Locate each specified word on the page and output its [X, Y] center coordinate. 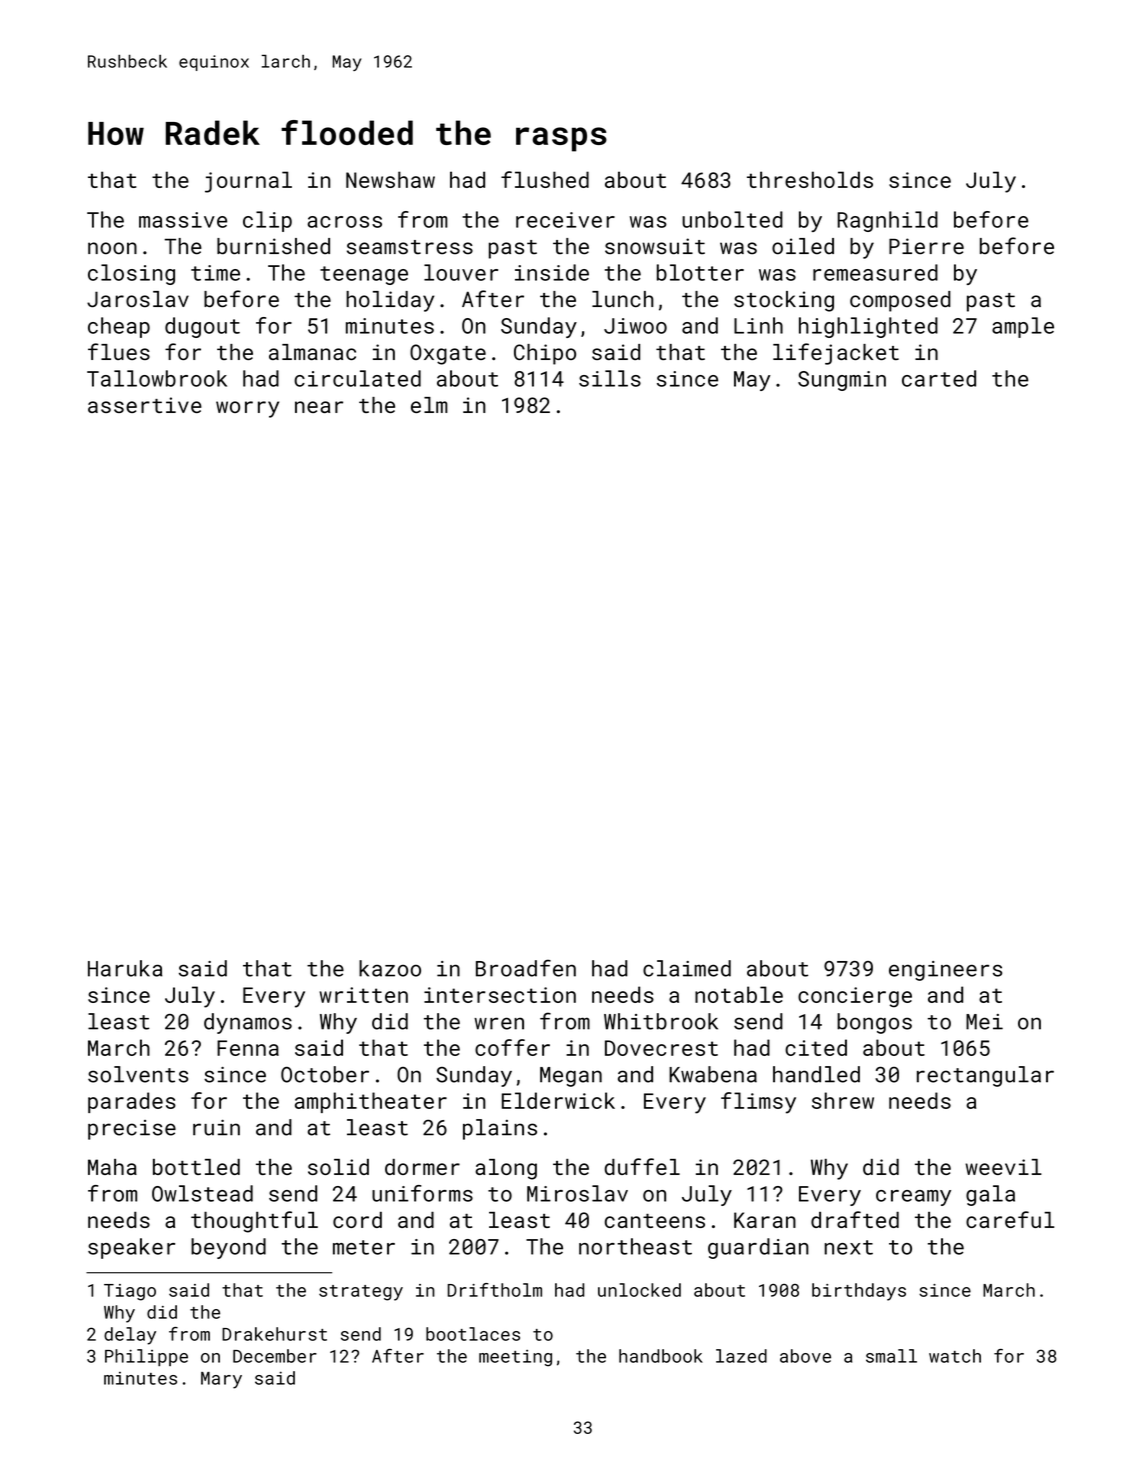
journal [248, 182]
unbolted [732, 219]
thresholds [810, 179]
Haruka [125, 968]
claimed [687, 968]
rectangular [985, 1076]
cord [357, 1220]
